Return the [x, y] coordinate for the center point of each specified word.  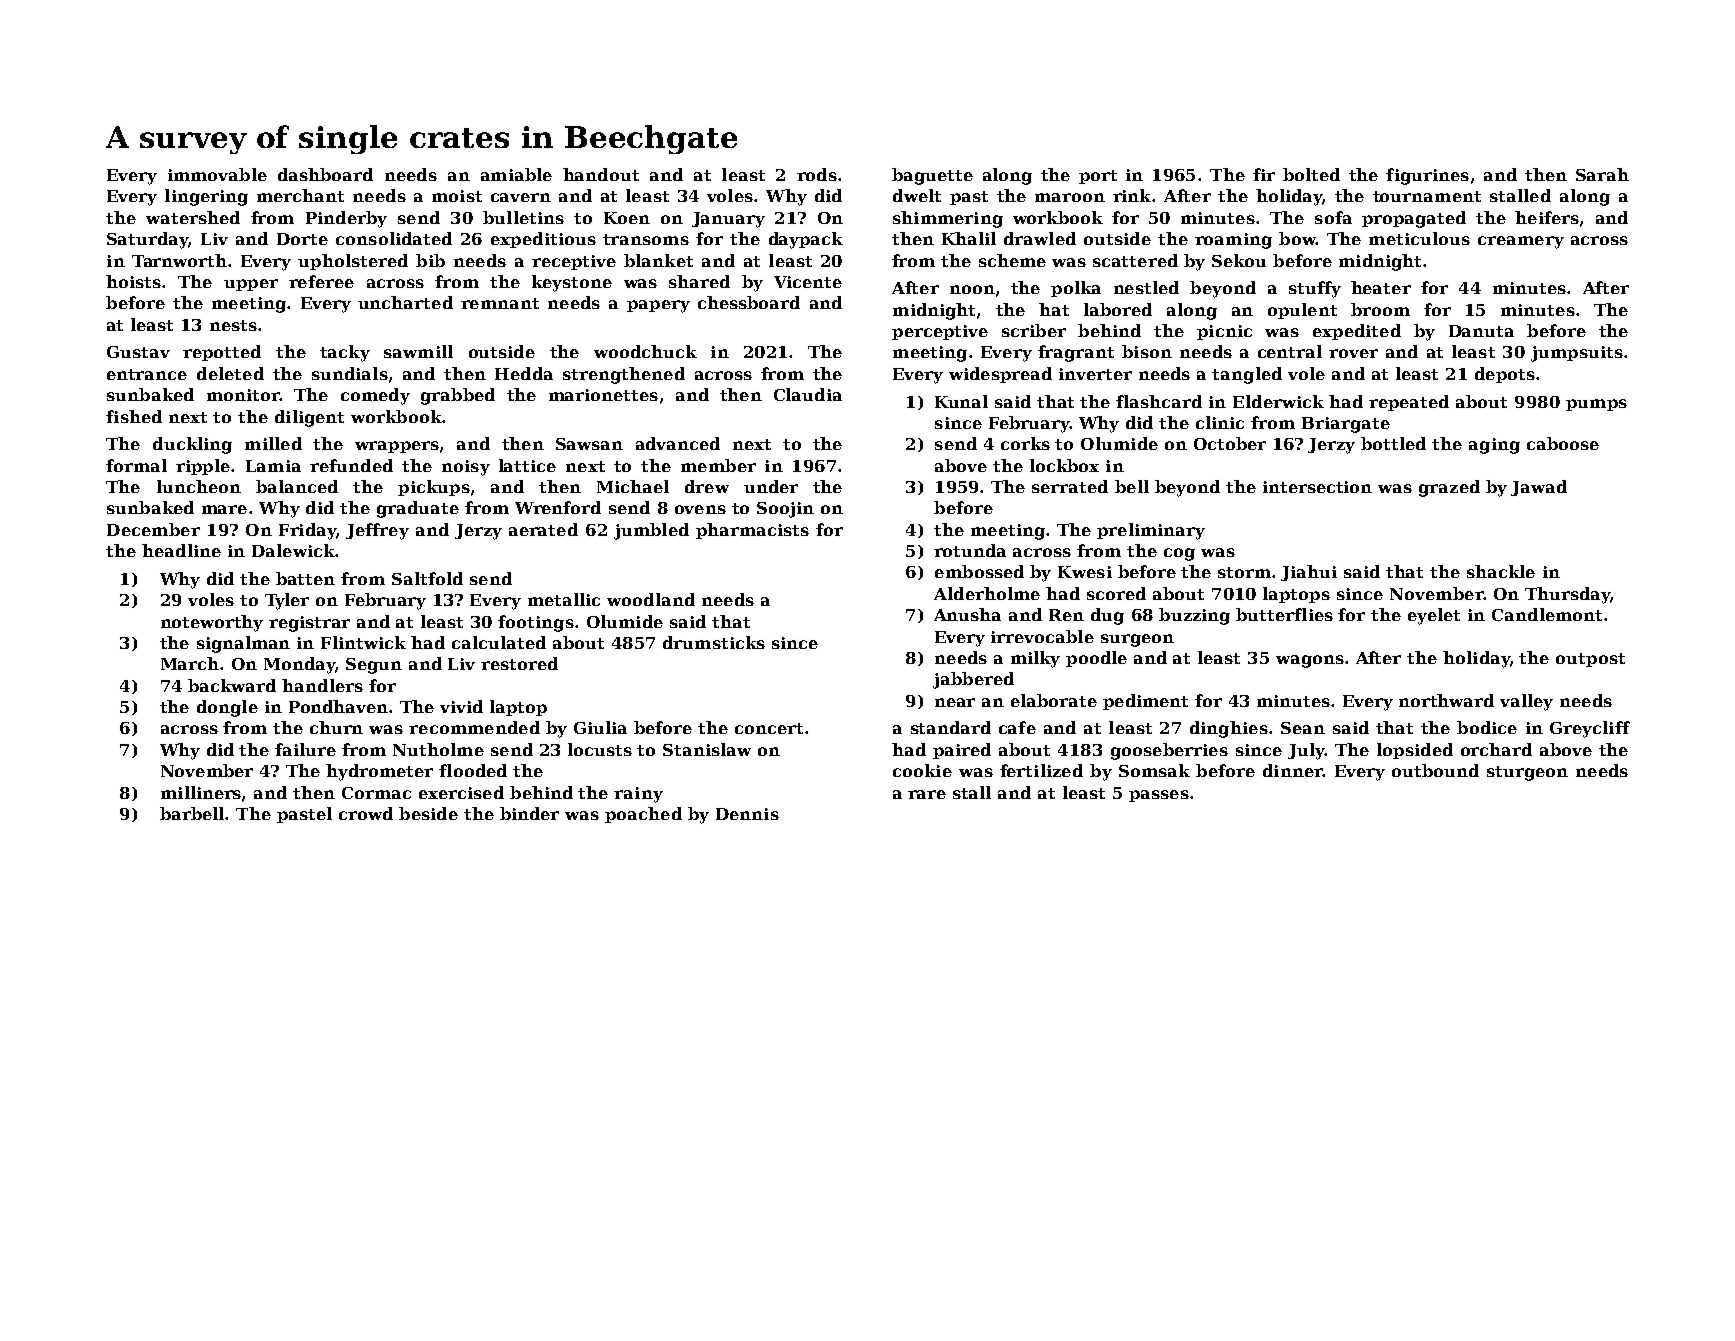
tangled [1247, 375]
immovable [217, 174]
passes [1159, 796]
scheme [1012, 260]
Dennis [747, 814]
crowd [366, 813]
